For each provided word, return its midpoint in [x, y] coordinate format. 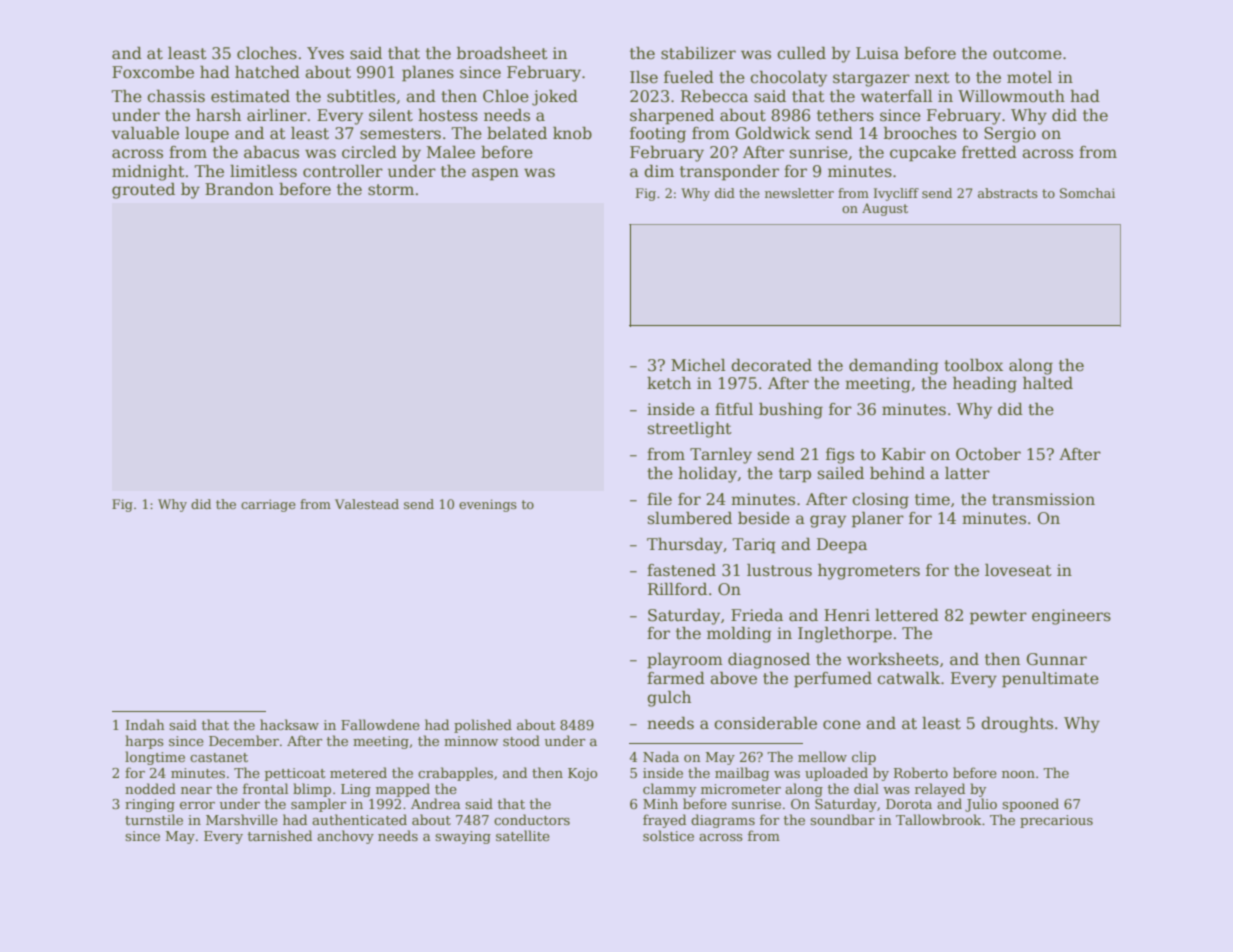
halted [1048, 383]
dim [659, 171]
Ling [356, 790]
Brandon [239, 189]
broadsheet [502, 53]
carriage [268, 505]
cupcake [923, 154]
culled [801, 53]
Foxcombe [153, 72]
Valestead [367, 504]
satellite [523, 835]
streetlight [690, 430]
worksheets [893, 659]
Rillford [677, 589]
